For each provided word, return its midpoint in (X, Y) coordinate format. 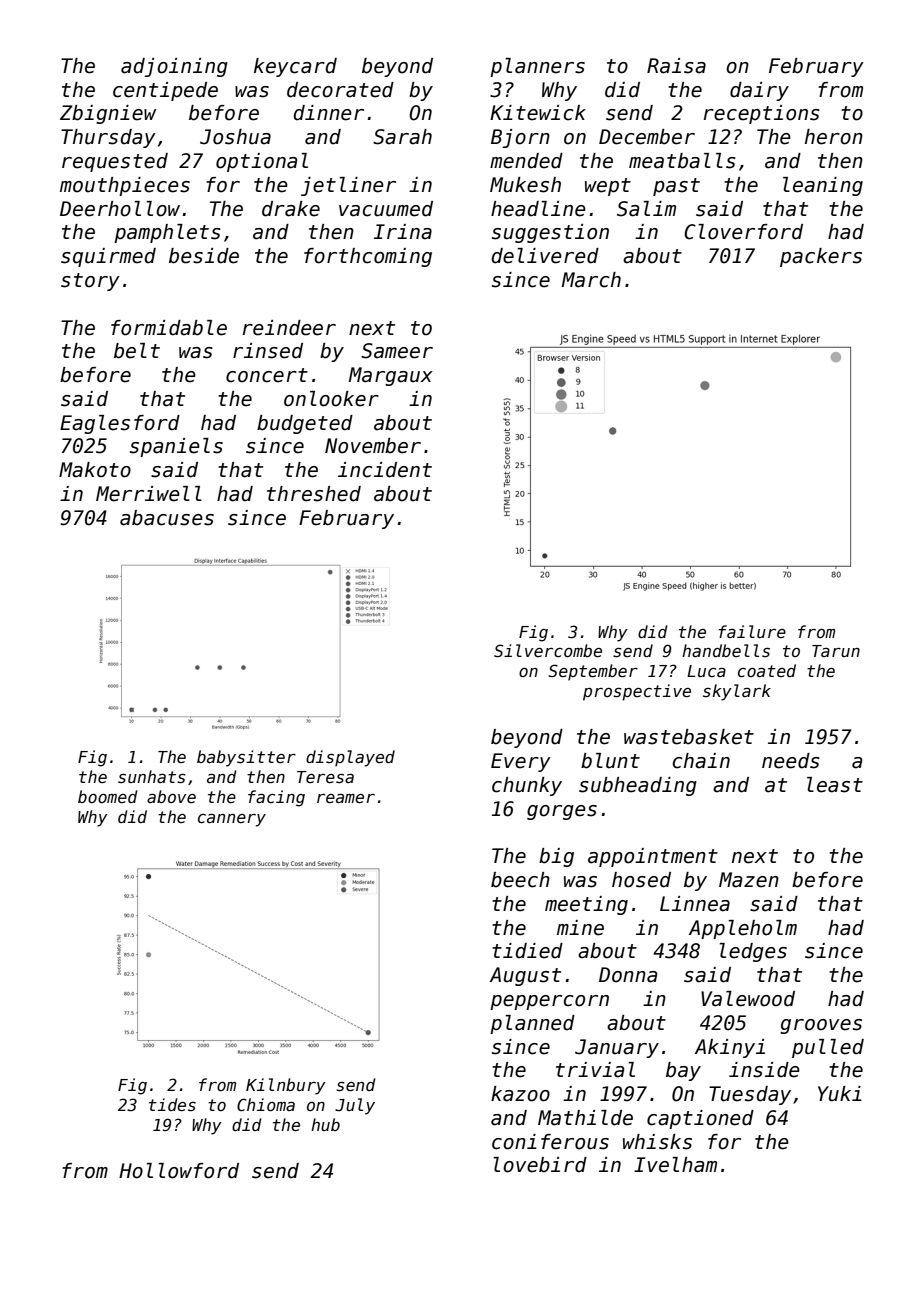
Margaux (391, 376)
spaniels (176, 447)
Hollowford (179, 1171)
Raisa (676, 66)
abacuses (167, 518)
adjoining (174, 67)
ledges (753, 952)
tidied (527, 951)
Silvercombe (548, 651)
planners (537, 67)
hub (325, 1124)
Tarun (836, 651)
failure (752, 631)
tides (172, 1104)
